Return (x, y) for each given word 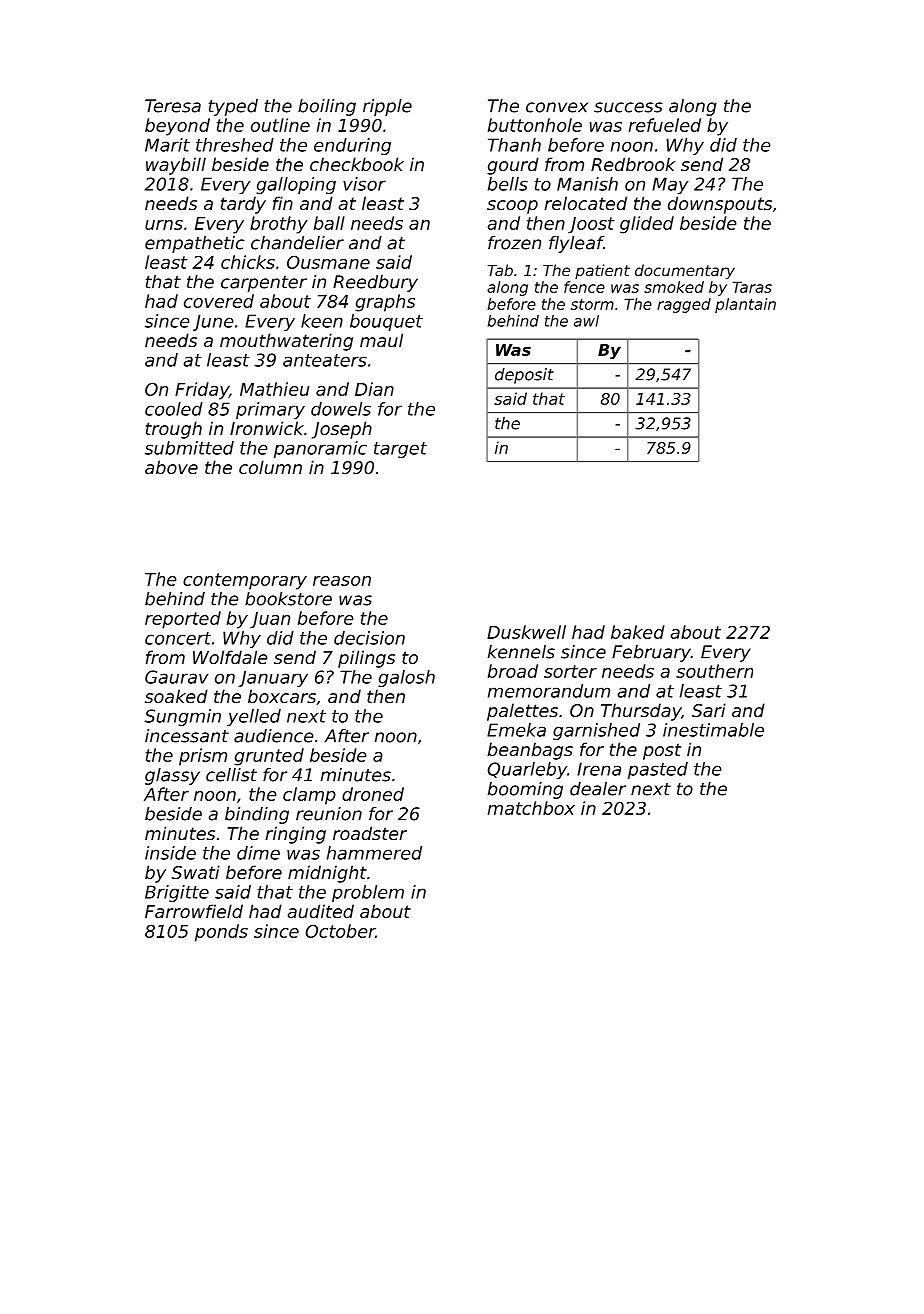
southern (714, 671)
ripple (387, 107)
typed (233, 107)
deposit (524, 376)
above (171, 467)
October (340, 931)
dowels (341, 409)
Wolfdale (230, 657)
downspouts (720, 205)
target (400, 450)
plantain (745, 305)
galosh (406, 678)
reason (342, 581)
